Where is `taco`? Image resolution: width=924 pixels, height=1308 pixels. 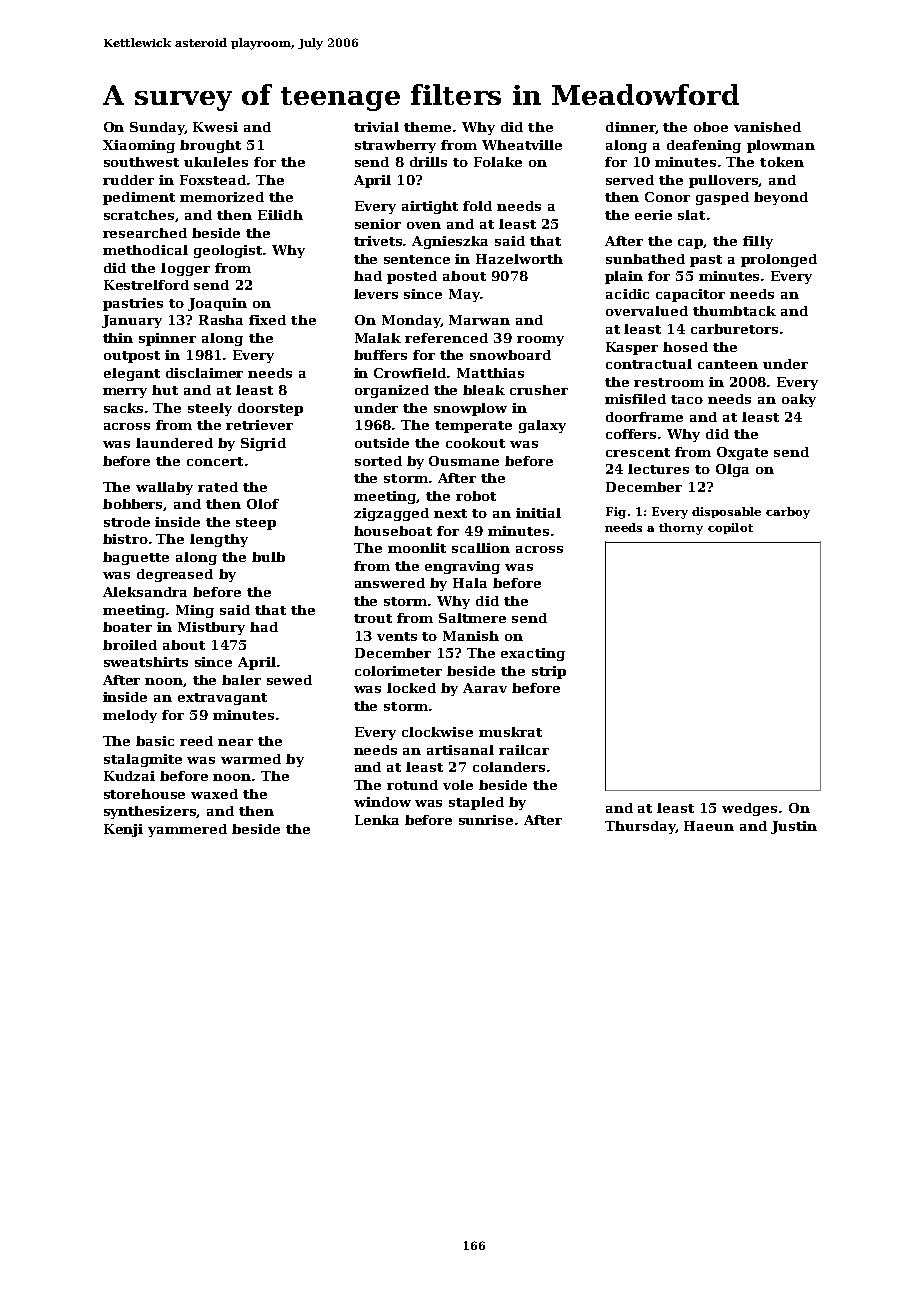
taco is located at coordinates (687, 399).
